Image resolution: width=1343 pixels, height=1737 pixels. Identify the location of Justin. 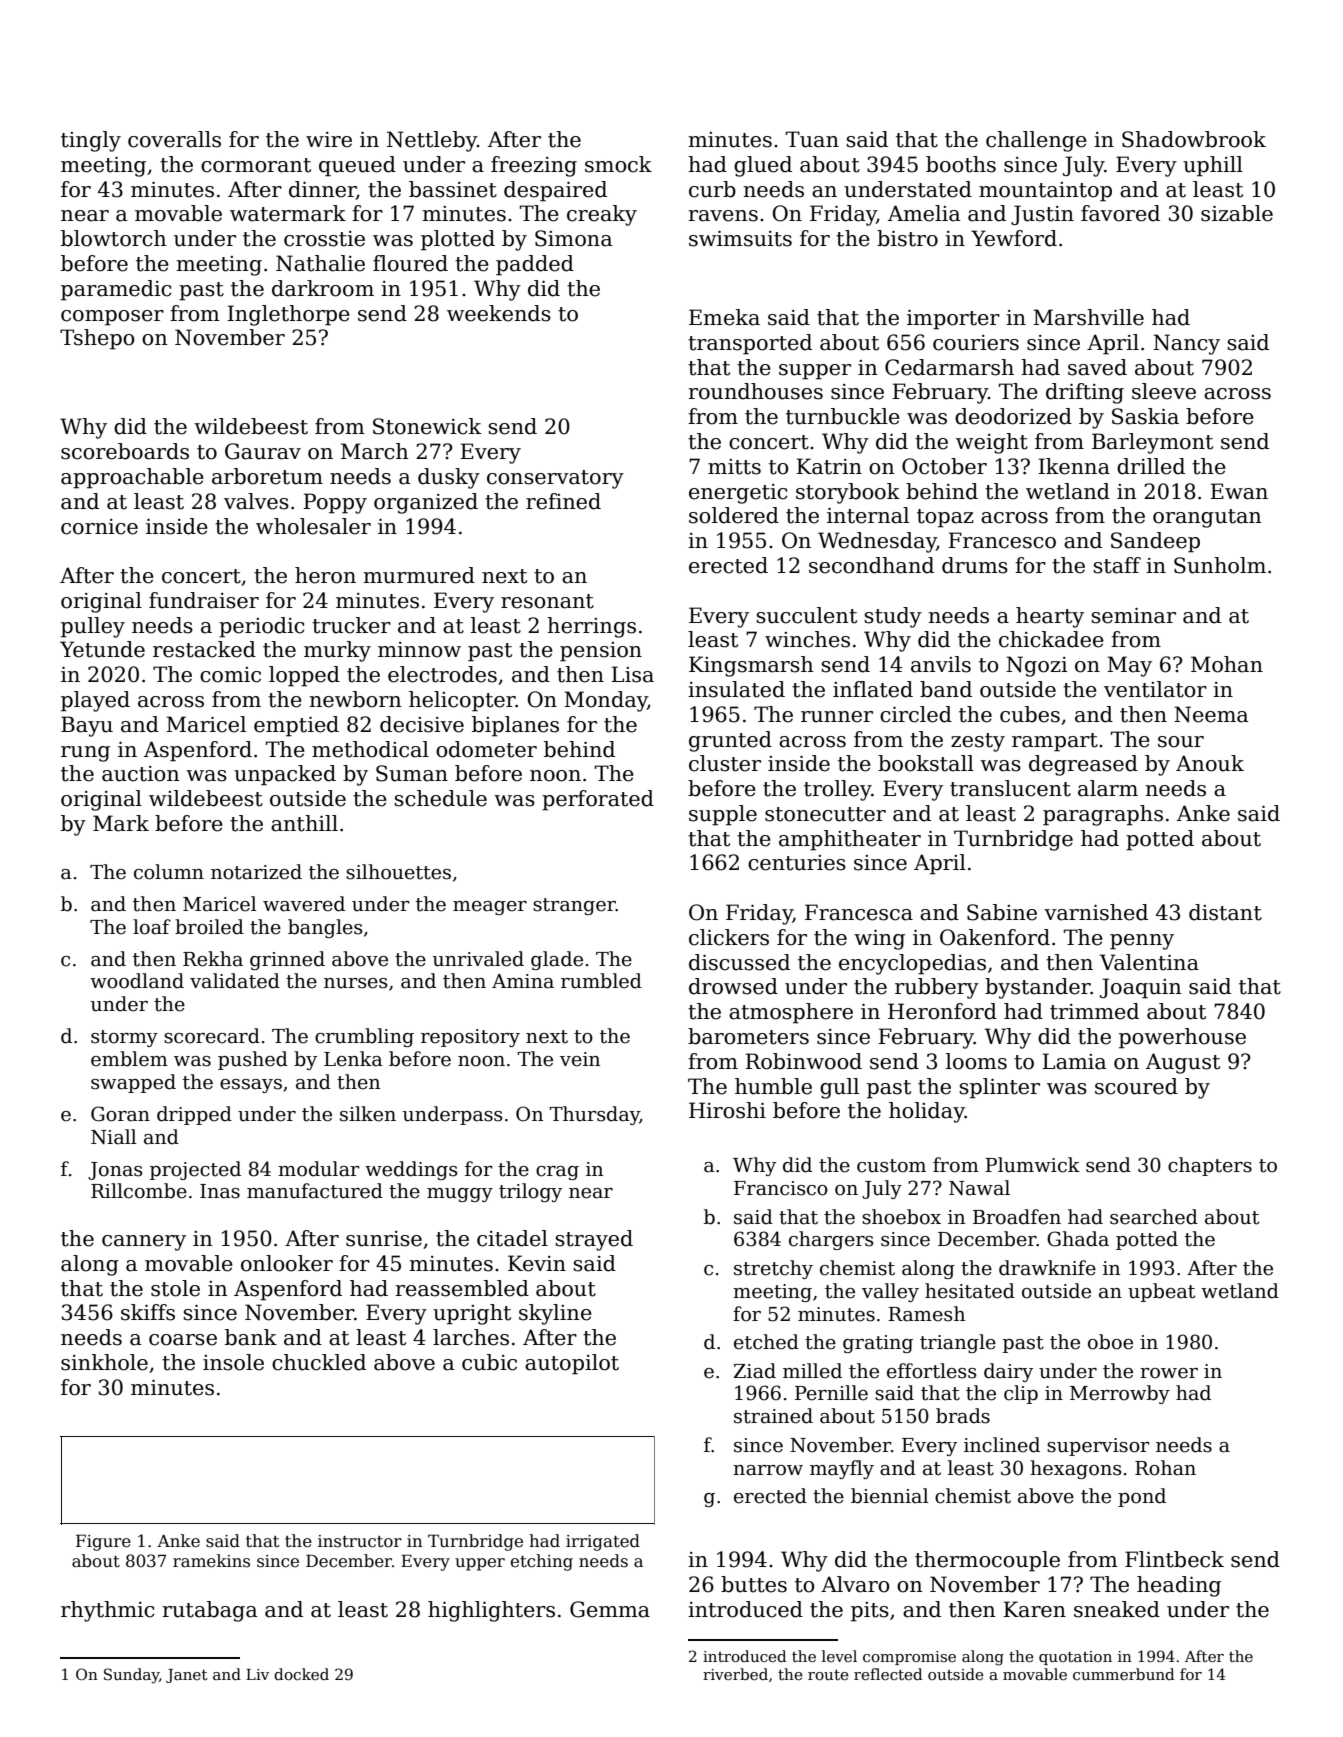
(1042, 215).
